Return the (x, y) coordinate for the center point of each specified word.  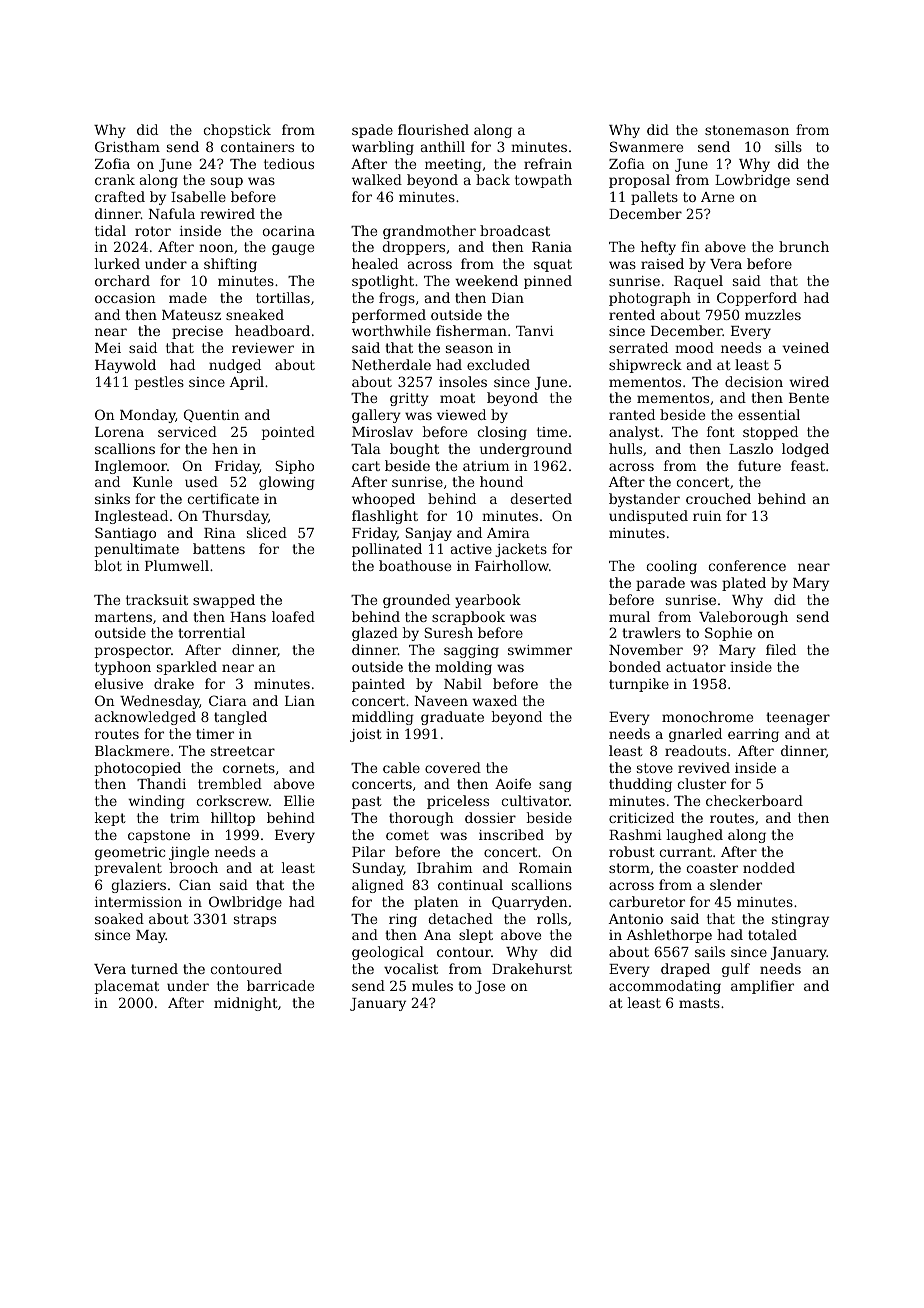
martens (123, 617)
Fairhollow (512, 565)
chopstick (237, 131)
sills (788, 146)
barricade (280, 985)
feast (808, 465)
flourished (433, 129)
